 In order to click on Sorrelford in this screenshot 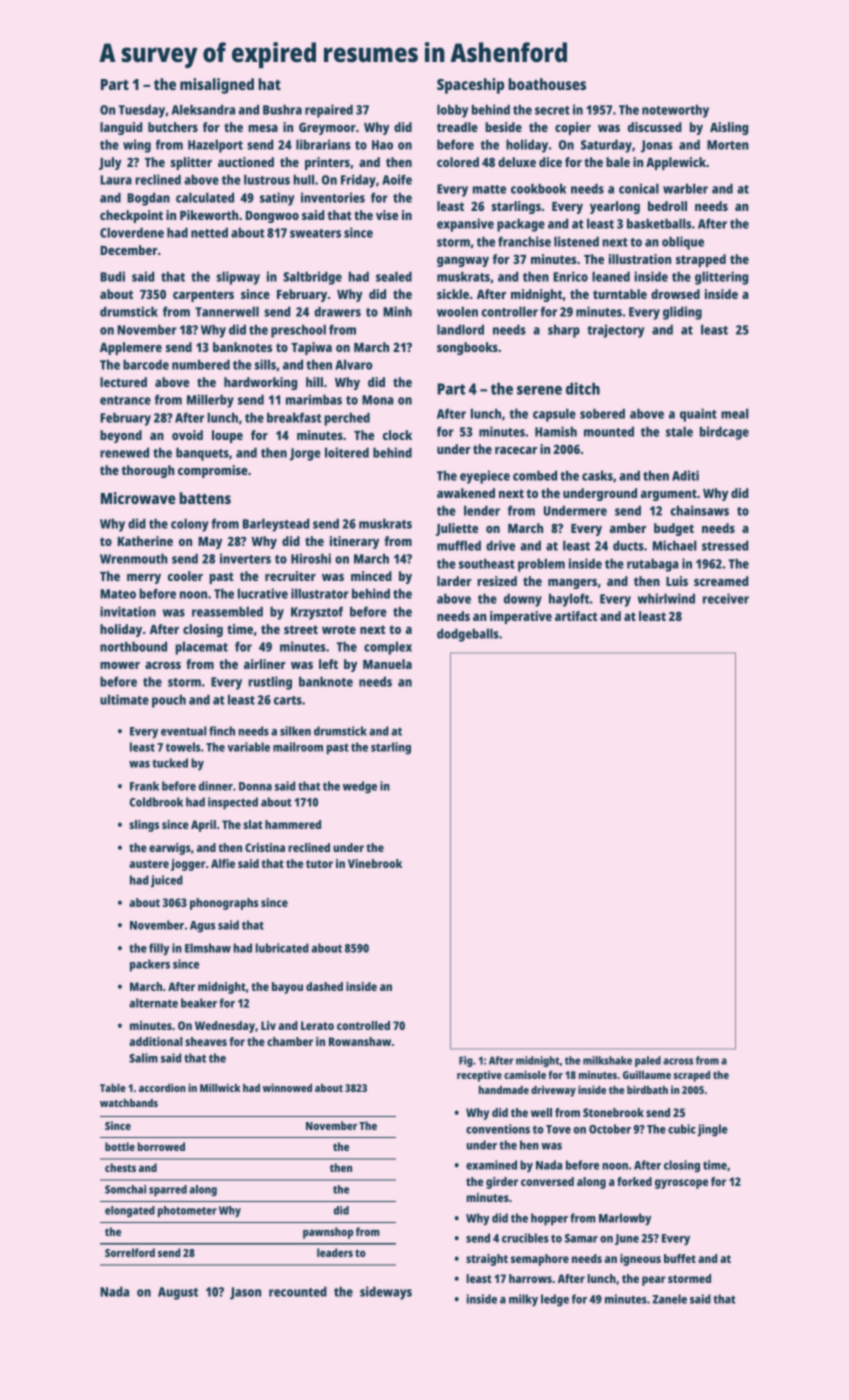, I will do `click(130, 1252)`.
